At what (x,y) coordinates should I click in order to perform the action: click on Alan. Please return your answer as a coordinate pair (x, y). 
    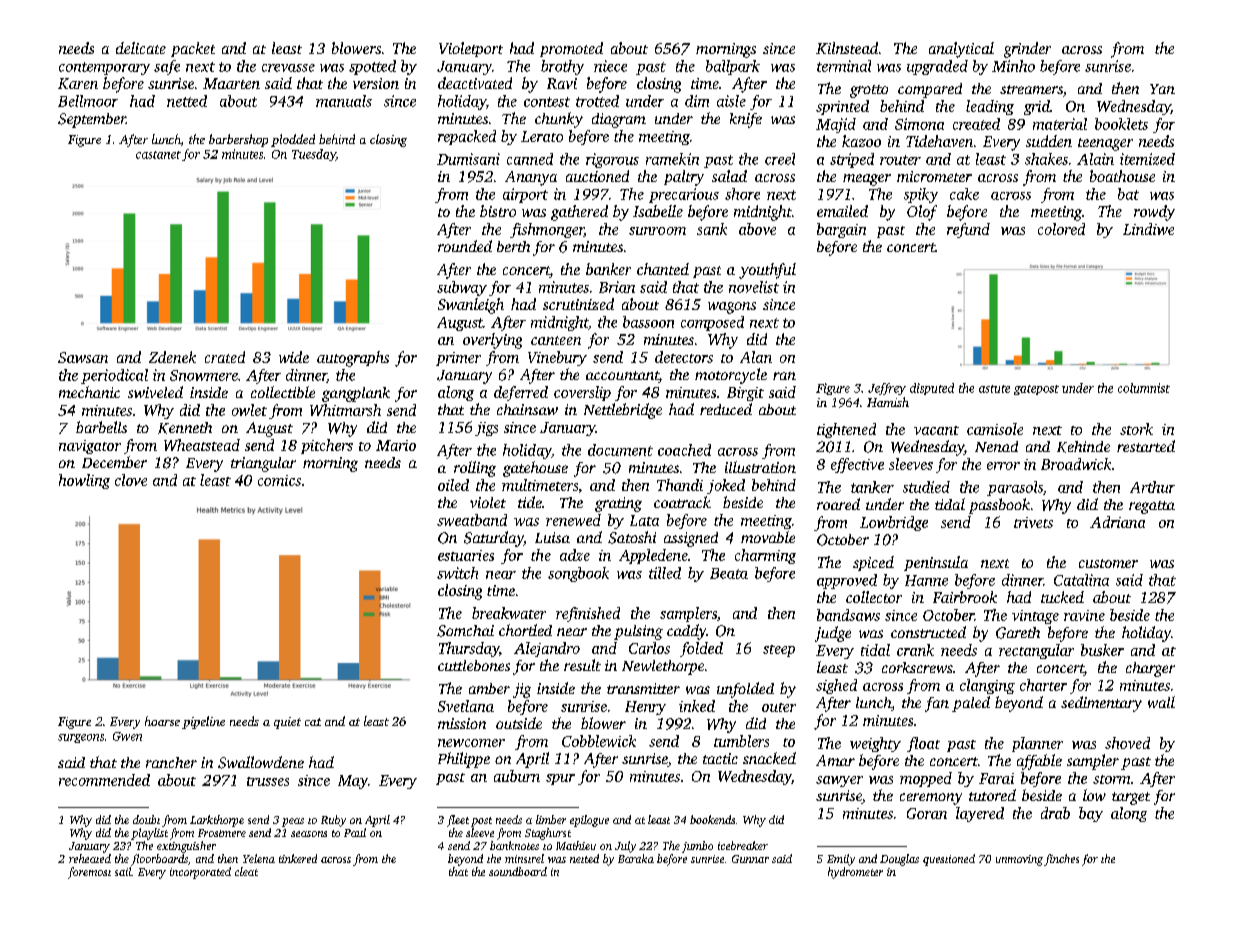
    Looking at the image, I should click on (756, 357).
